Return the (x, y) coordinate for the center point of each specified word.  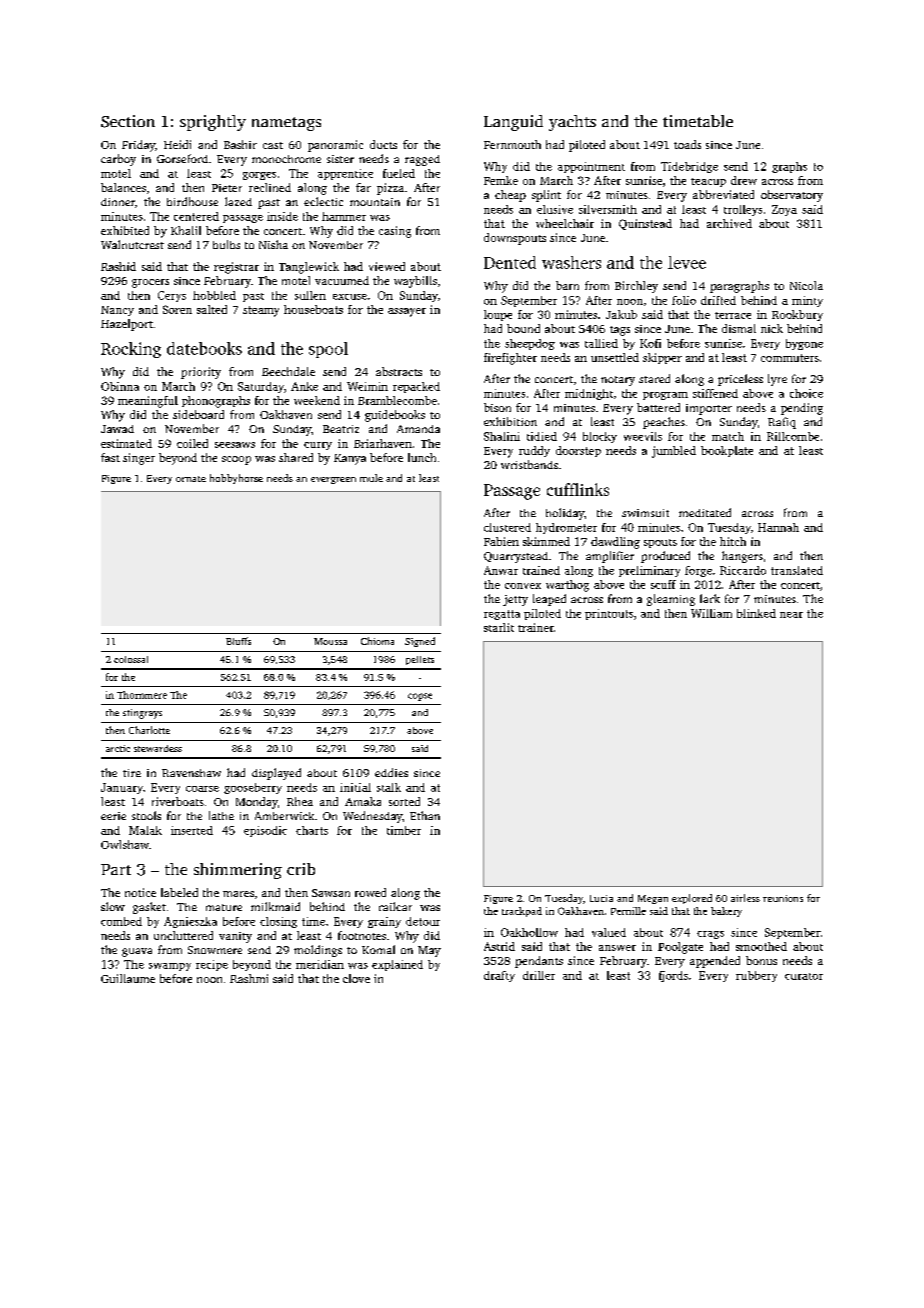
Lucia (601, 898)
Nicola (806, 285)
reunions (783, 898)
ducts (383, 144)
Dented (510, 262)
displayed (276, 774)
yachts (572, 123)
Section (128, 121)
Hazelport (127, 325)
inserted (192, 830)
